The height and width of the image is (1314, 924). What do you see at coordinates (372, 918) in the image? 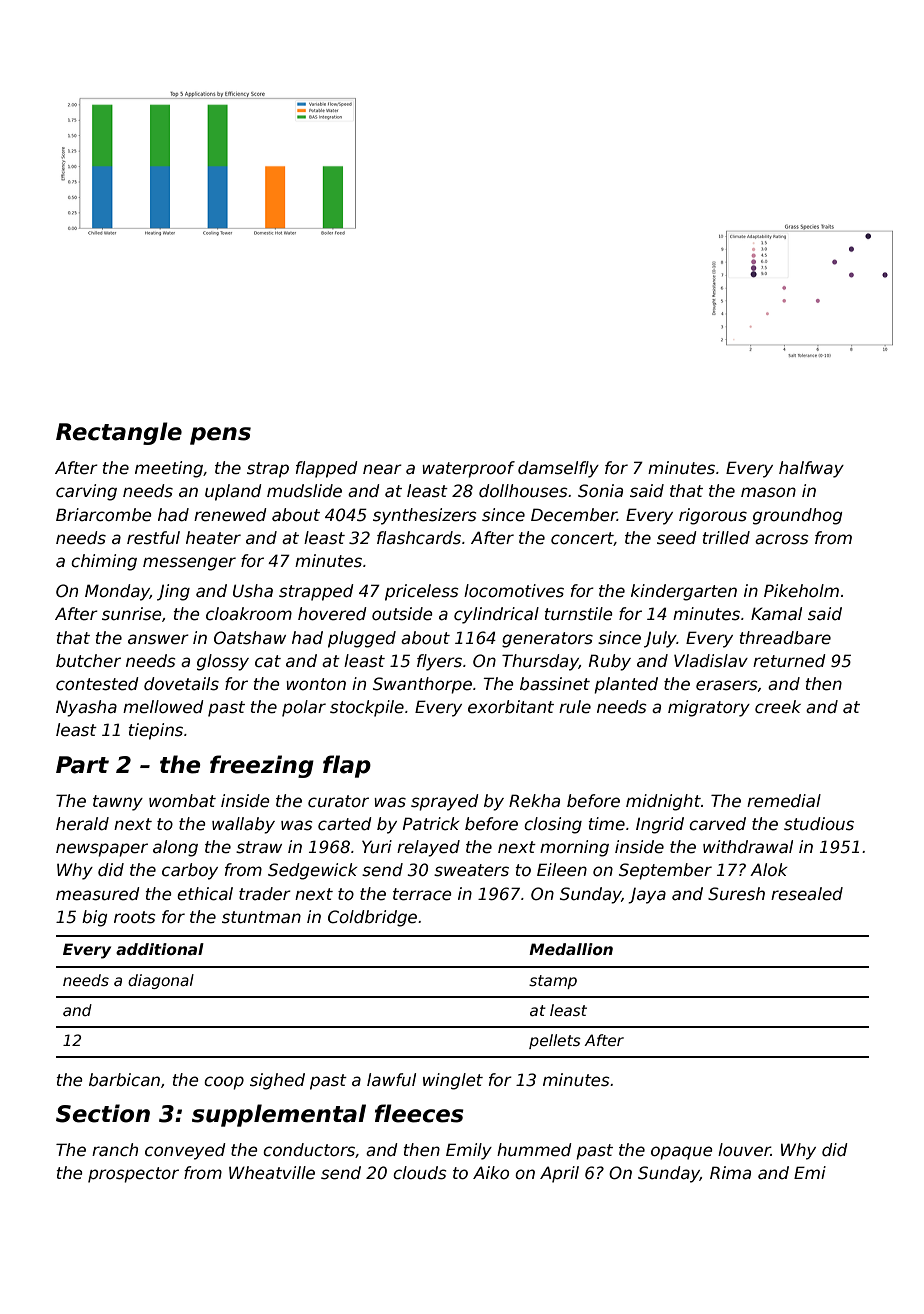
I see `Coldbridge` at bounding box center [372, 918].
